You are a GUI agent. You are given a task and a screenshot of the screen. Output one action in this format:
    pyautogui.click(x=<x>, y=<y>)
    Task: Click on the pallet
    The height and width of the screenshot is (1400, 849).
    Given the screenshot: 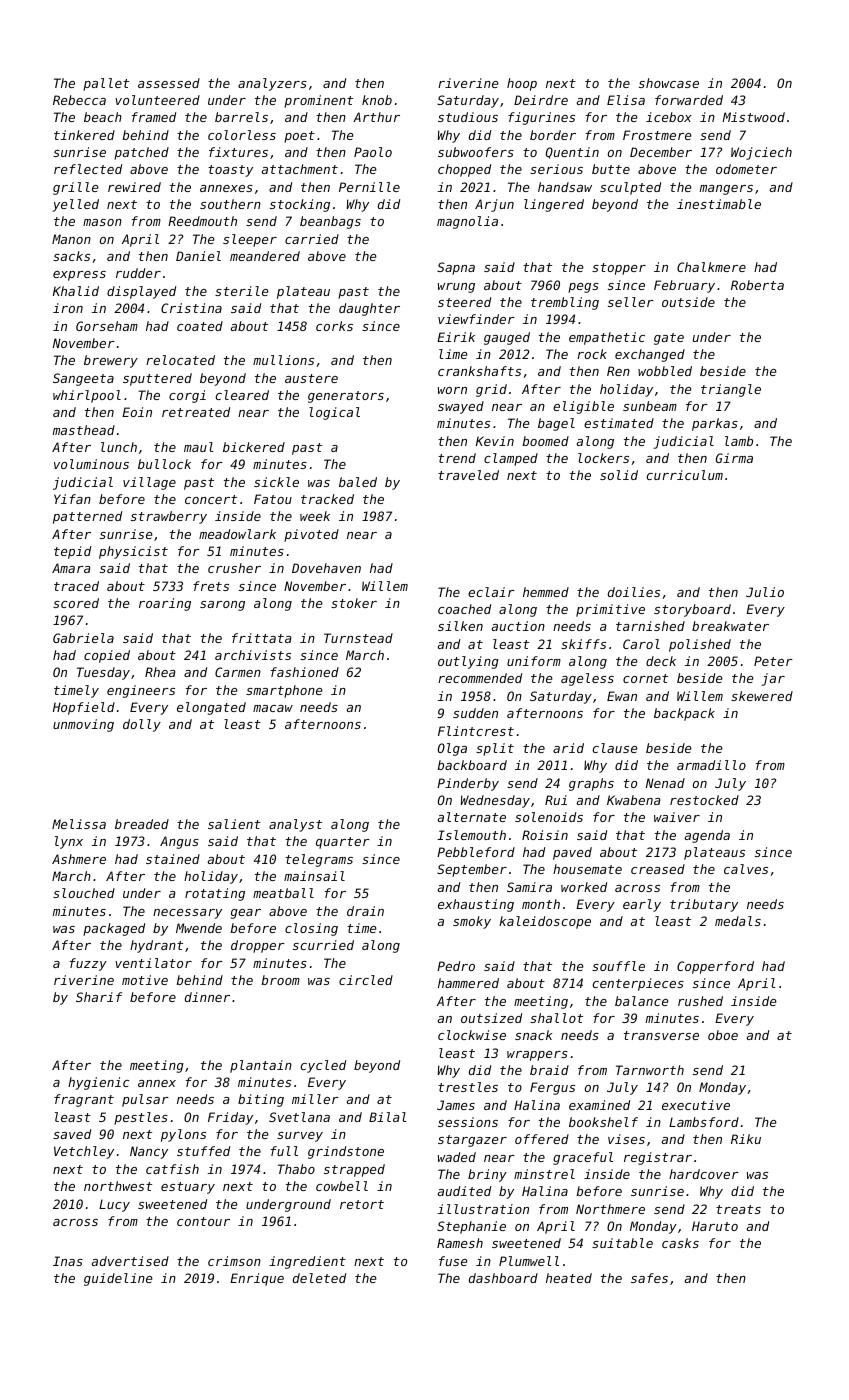 What is the action you would take?
    pyautogui.click(x=106, y=84)
